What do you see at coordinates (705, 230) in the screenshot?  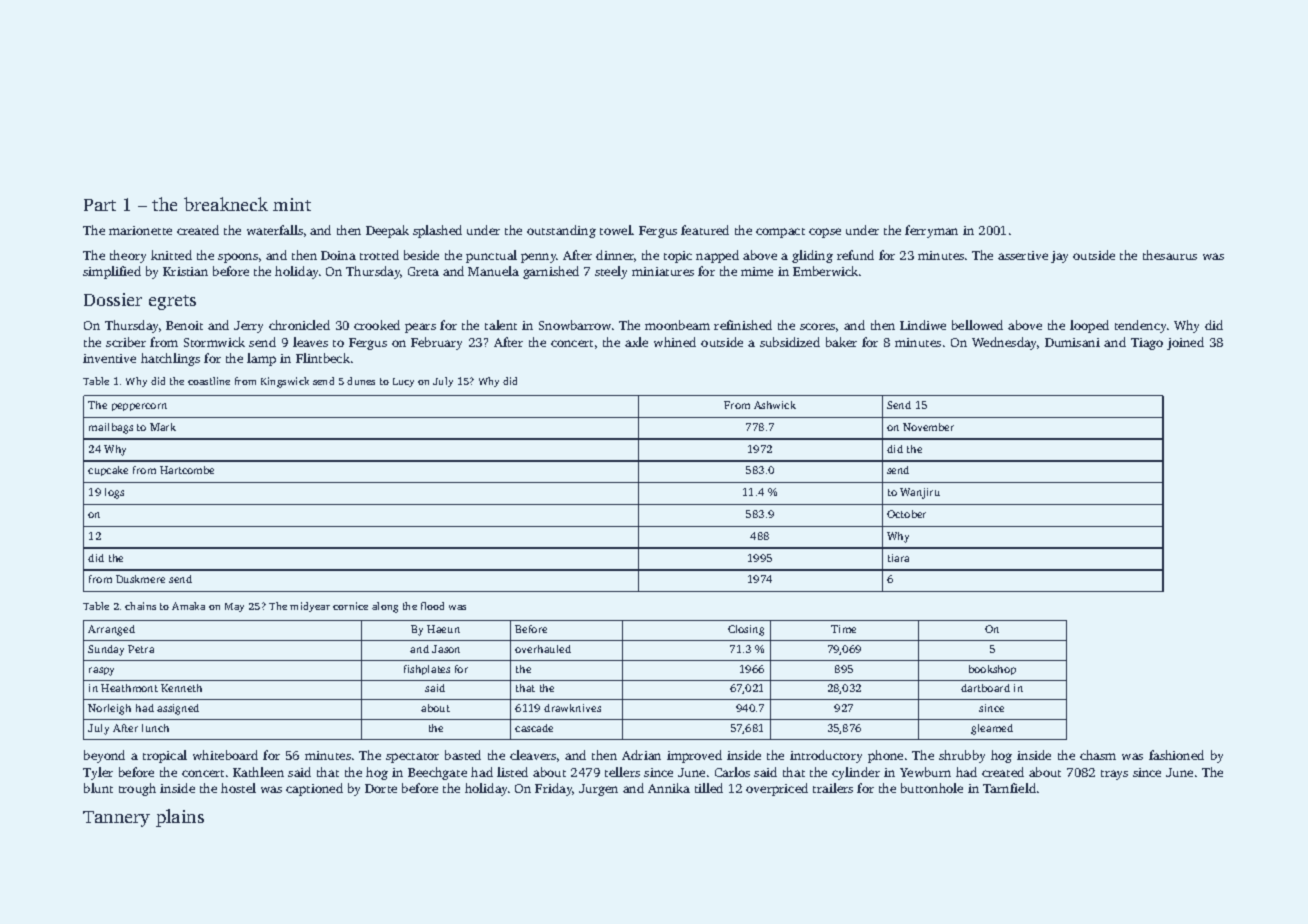 I see `featured` at bounding box center [705, 230].
